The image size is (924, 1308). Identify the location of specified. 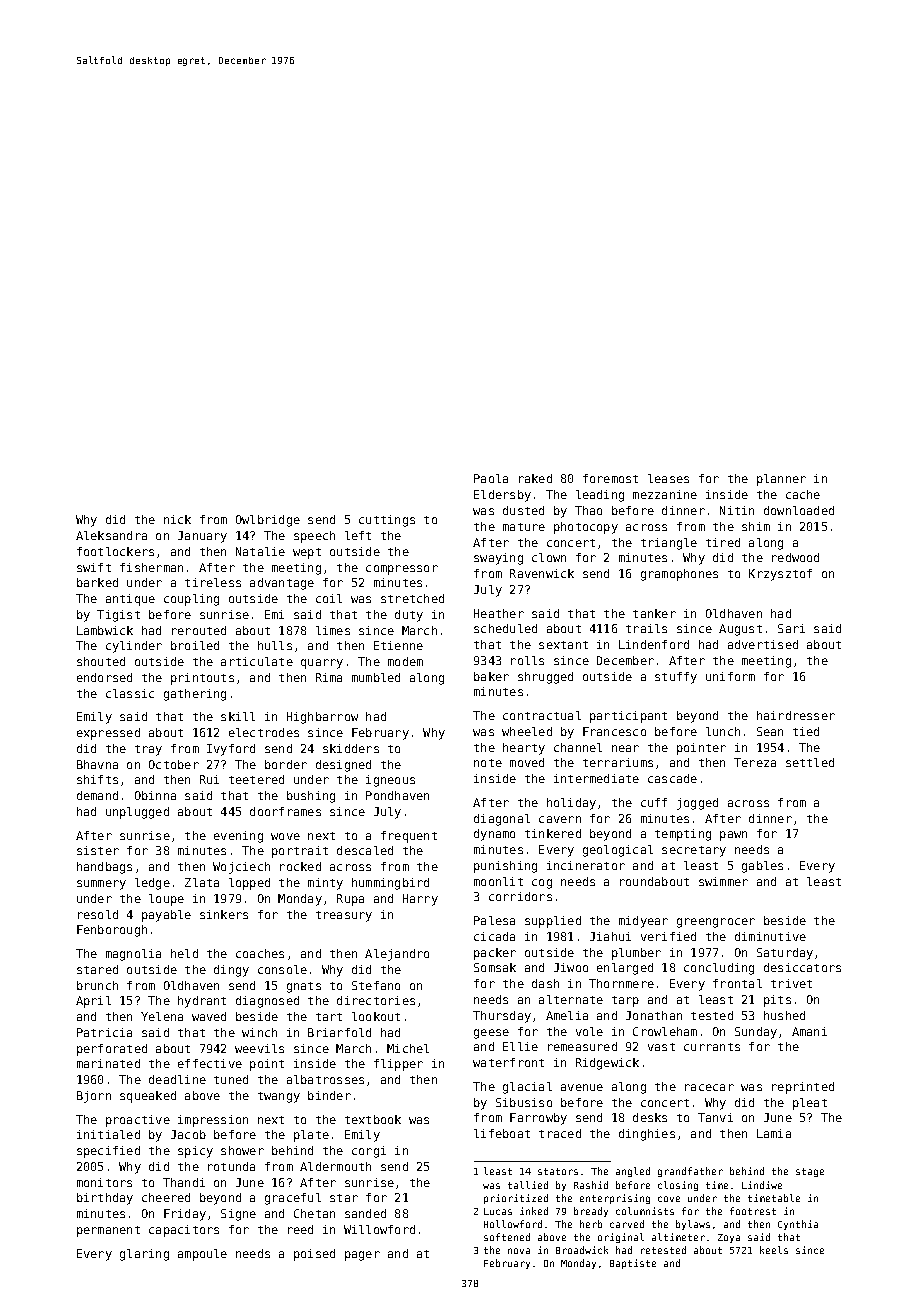
(108, 1152).
